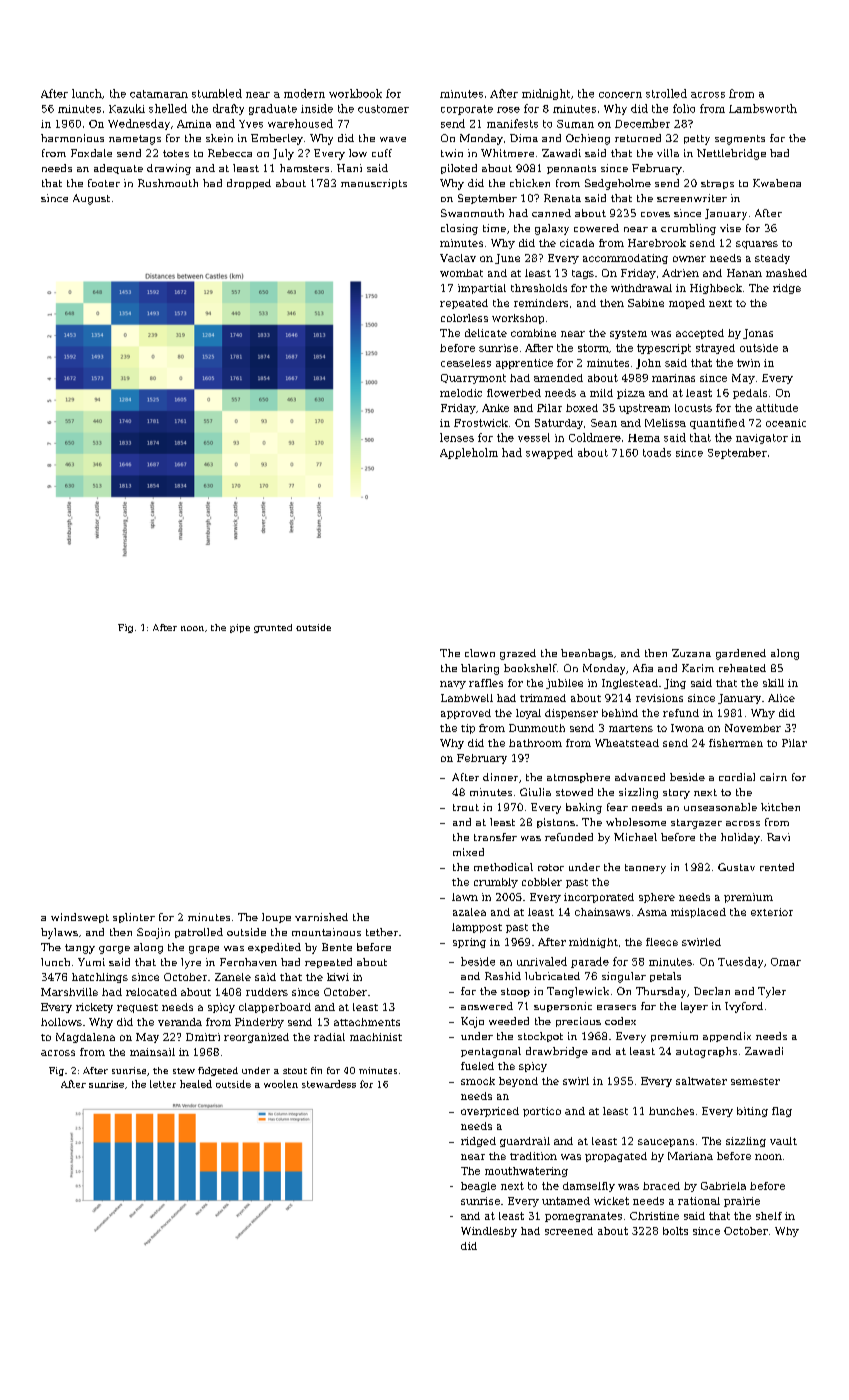 The height and width of the screenshot is (1400, 849). I want to click on impartial, so click(482, 289).
